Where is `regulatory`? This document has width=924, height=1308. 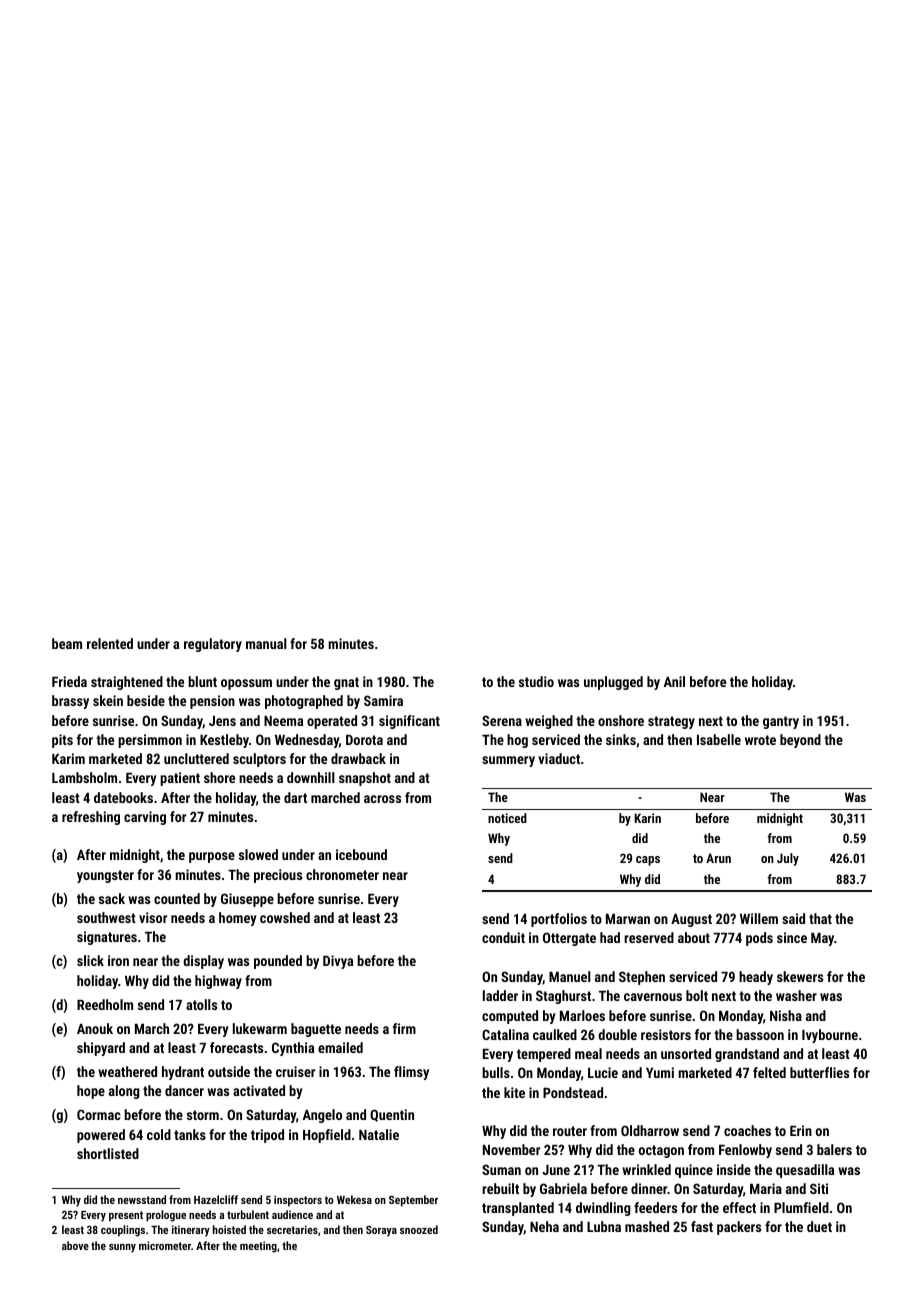
regulatory is located at coordinates (213, 645).
